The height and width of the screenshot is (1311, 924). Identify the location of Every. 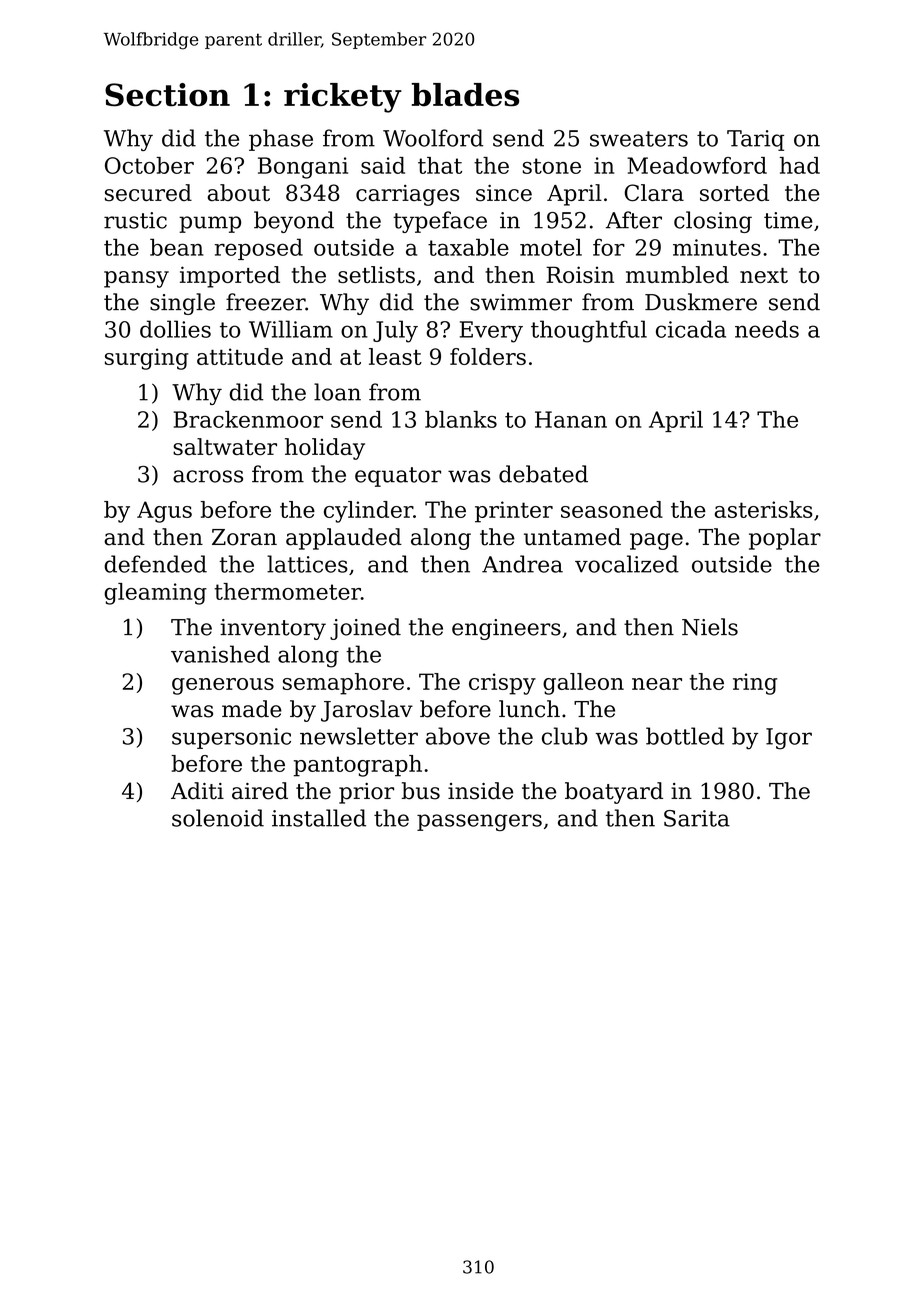
(491, 332).
